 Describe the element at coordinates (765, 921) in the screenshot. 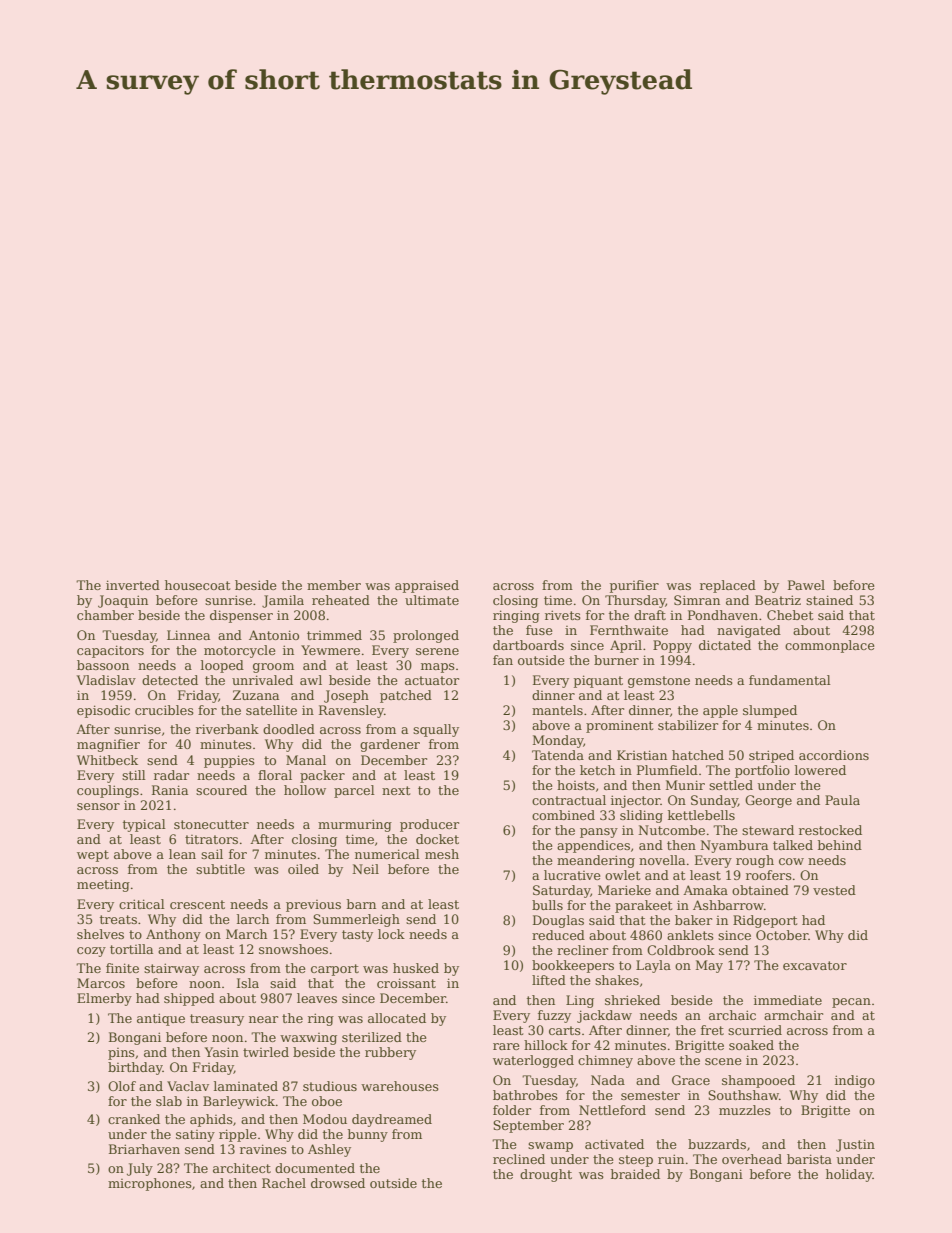

I see `Ridgeport` at that location.
